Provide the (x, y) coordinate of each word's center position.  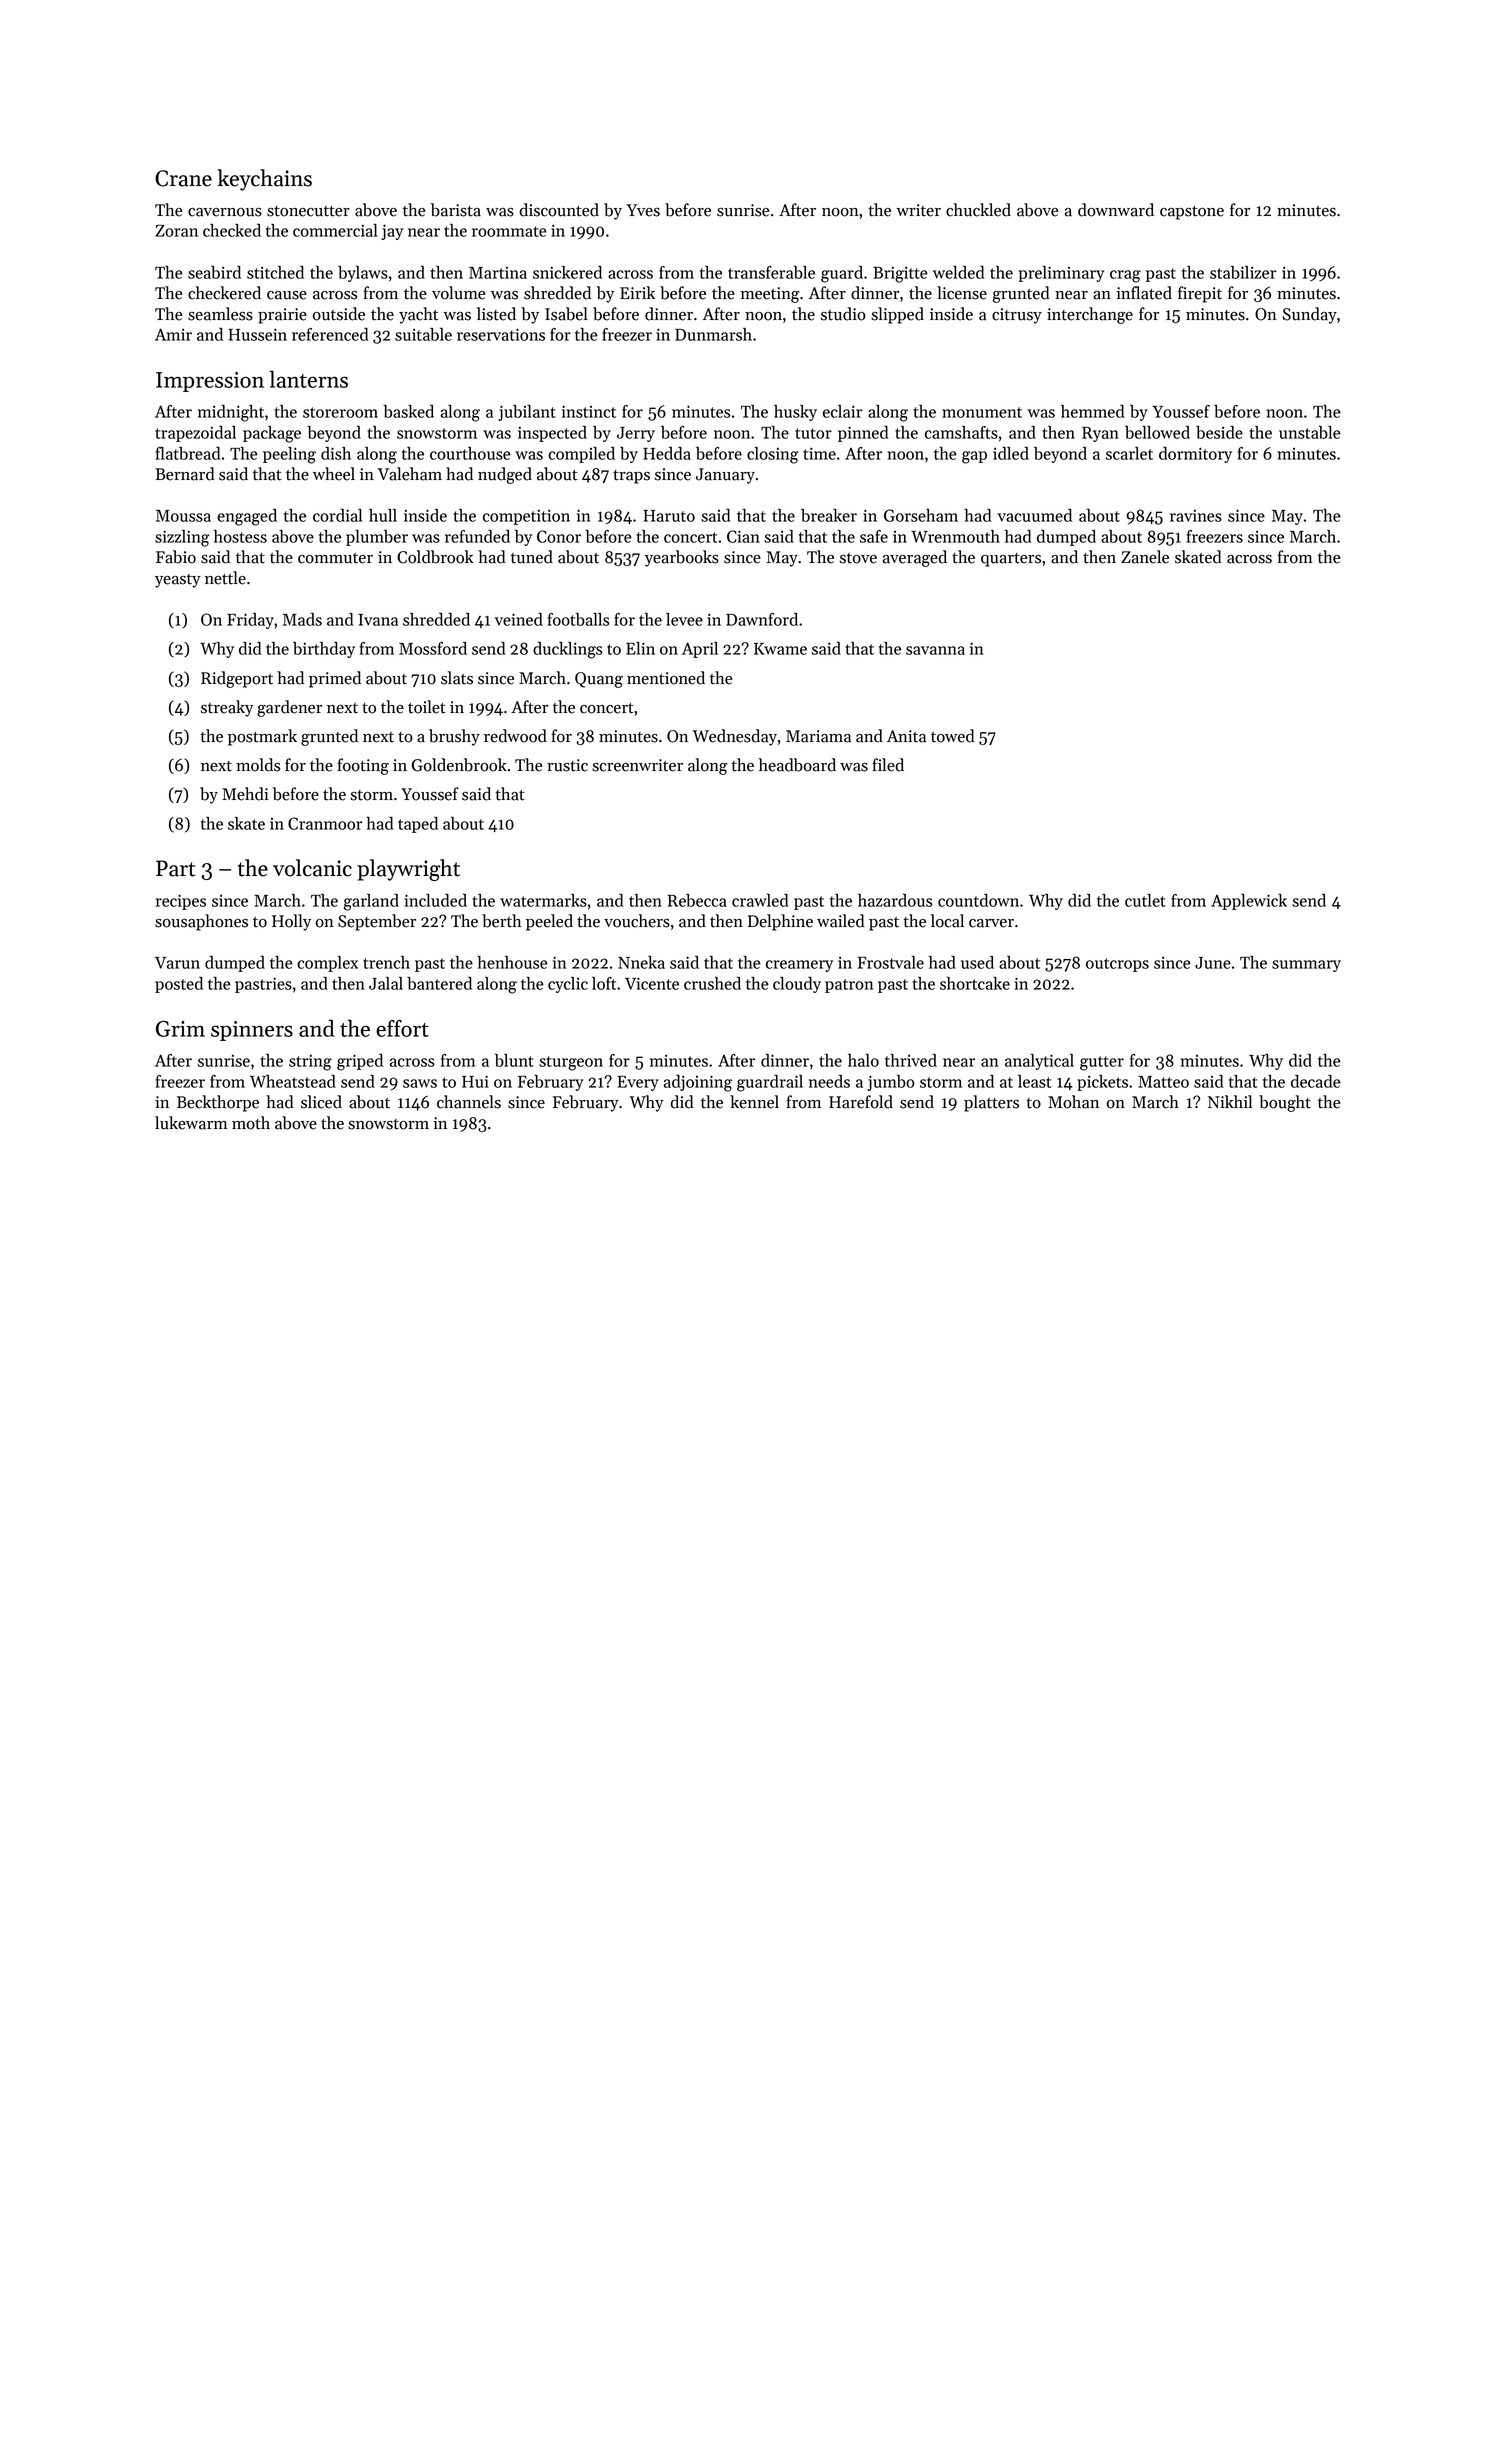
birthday (324, 650)
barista (456, 210)
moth (251, 1123)
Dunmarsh (713, 334)
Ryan (1100, 434)
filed (888, 765)
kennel (754, 1102)
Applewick (1249, 902)
